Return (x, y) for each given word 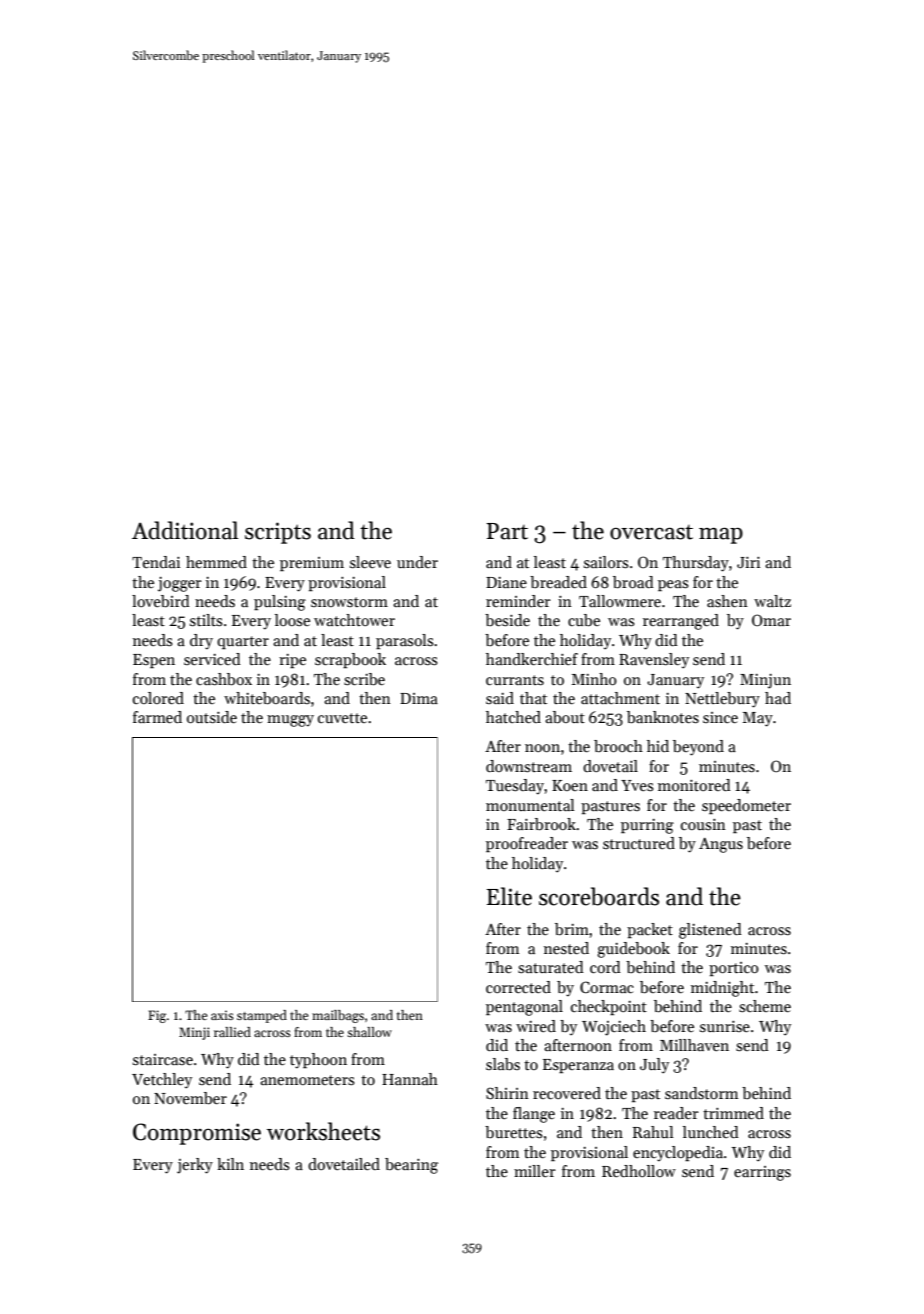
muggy (290, 721)
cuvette (342, 718)
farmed (157, 717)
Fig (157, 1016)
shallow (369, 1032)
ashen (727, 601)
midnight (722, 989)
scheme (765, 1006)
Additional (185, 530)
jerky (195, 1166)
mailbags (338, 1016)
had (778, 698)
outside (212, 717)
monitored (694, 785)
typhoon (318, 1061)
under (417, 562)
